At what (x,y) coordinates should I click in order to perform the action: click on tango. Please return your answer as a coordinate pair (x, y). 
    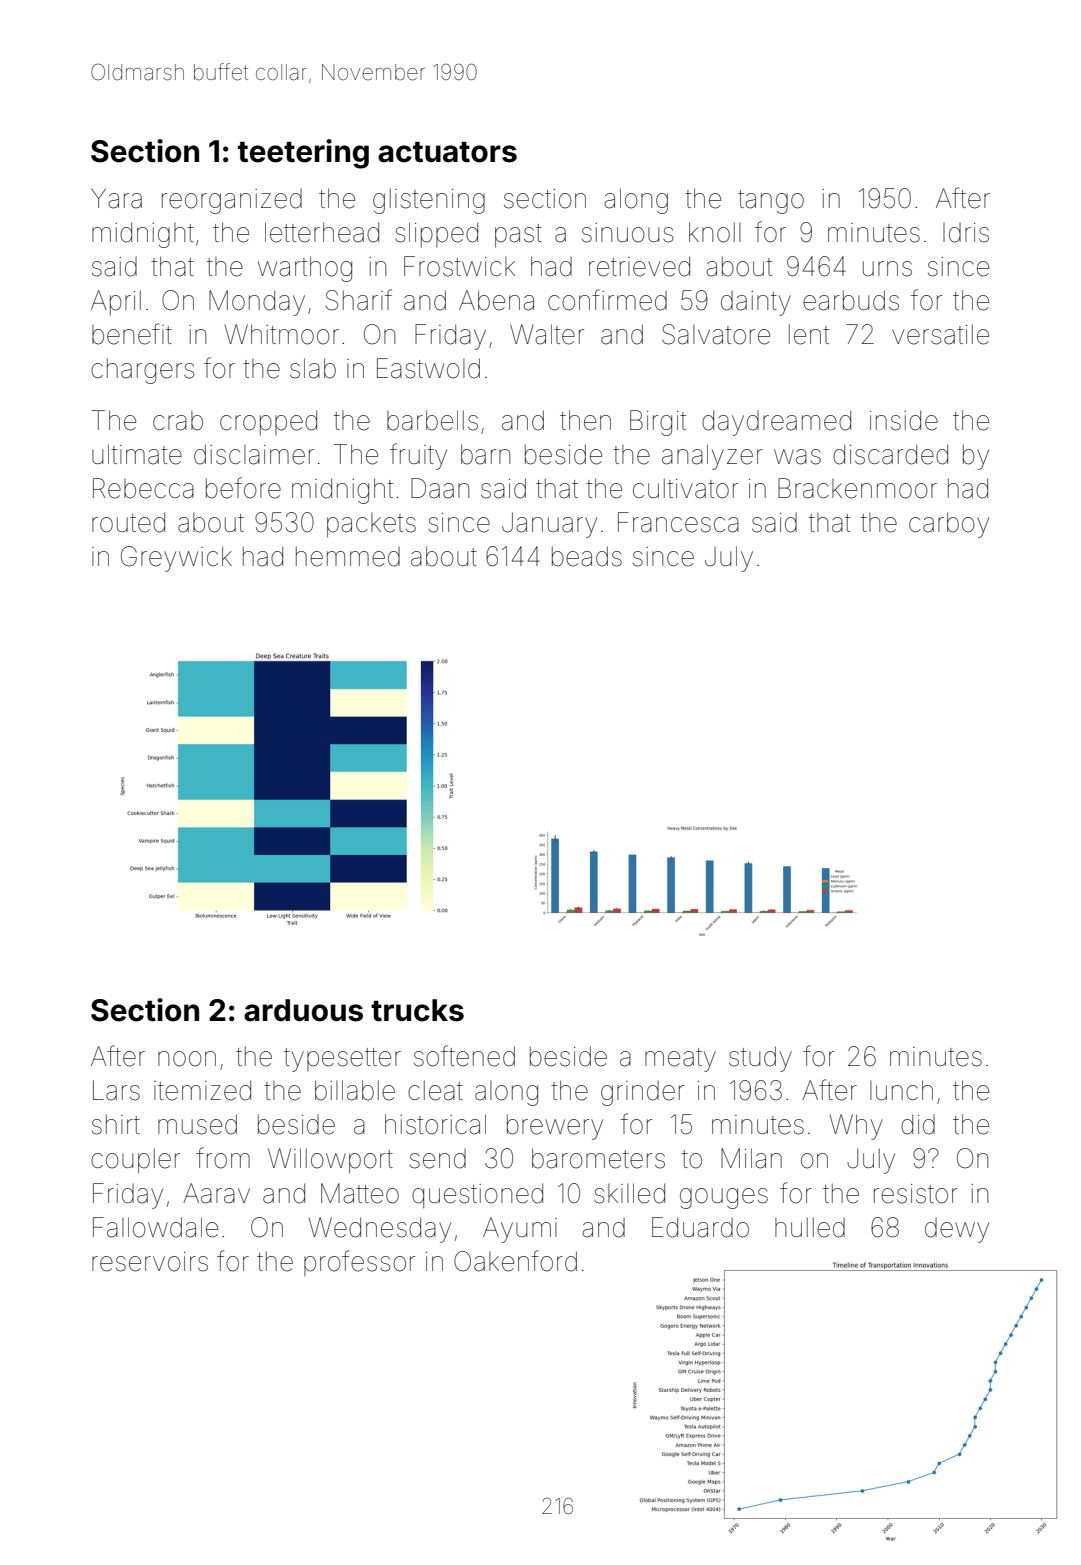
    Looking at the image, I should click on (771, 202).
